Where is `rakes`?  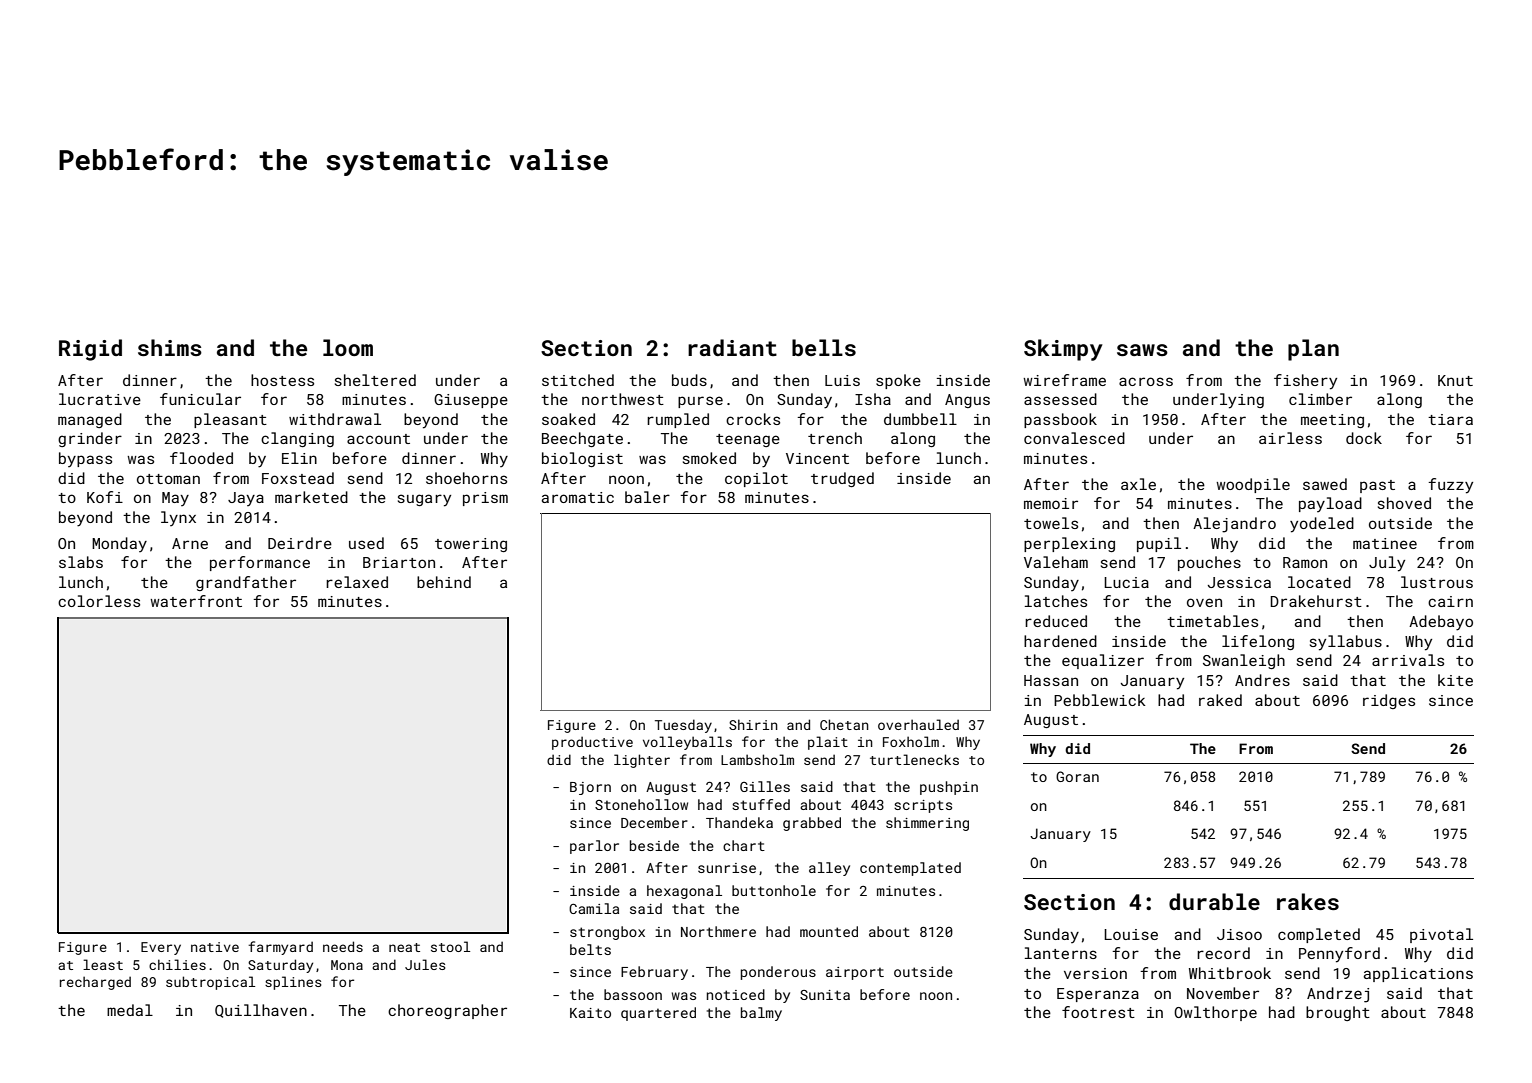 rakes is located at coordinates (1308, 901).
